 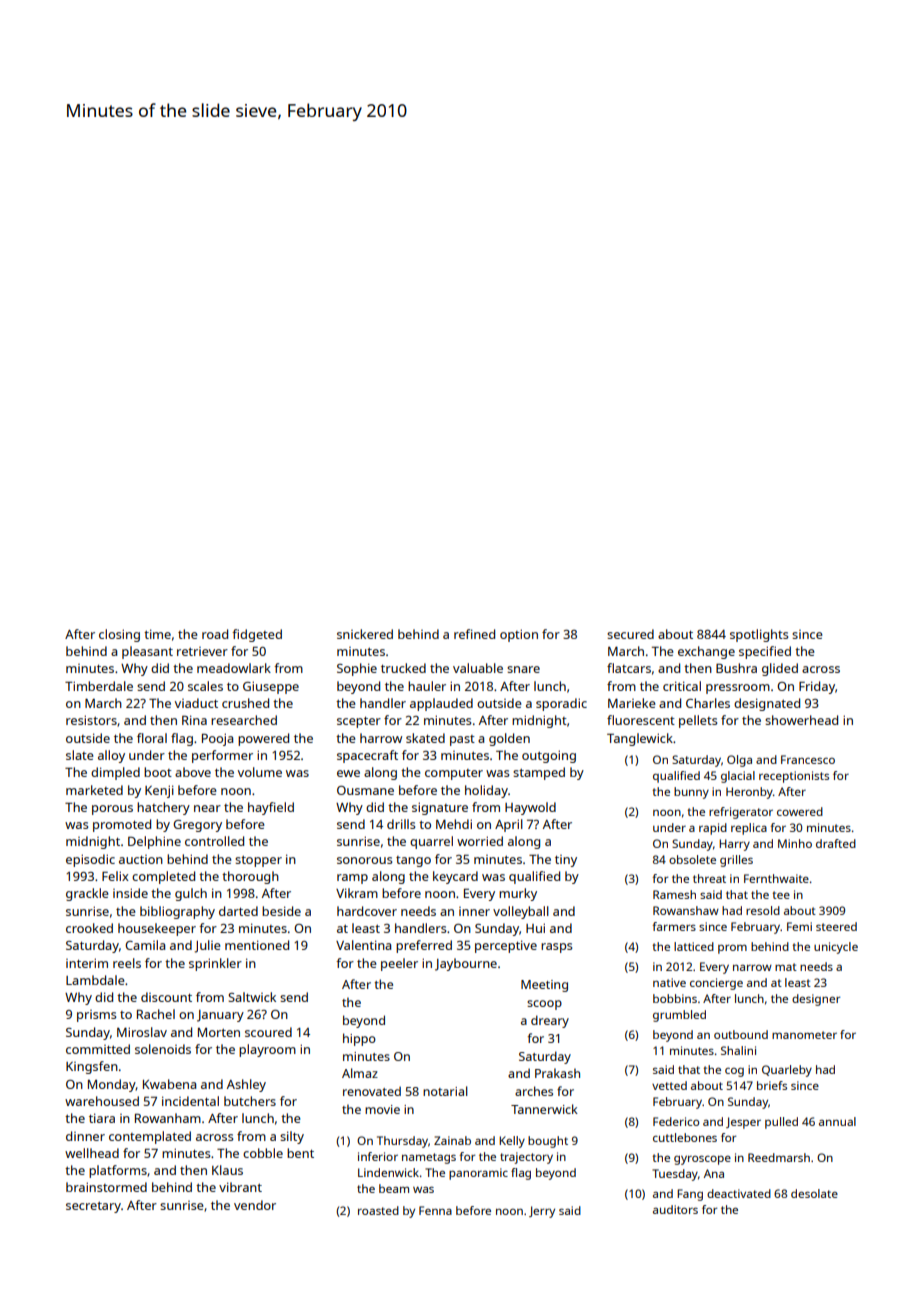 I want to click on stopper, so click(x=258, y=861).
